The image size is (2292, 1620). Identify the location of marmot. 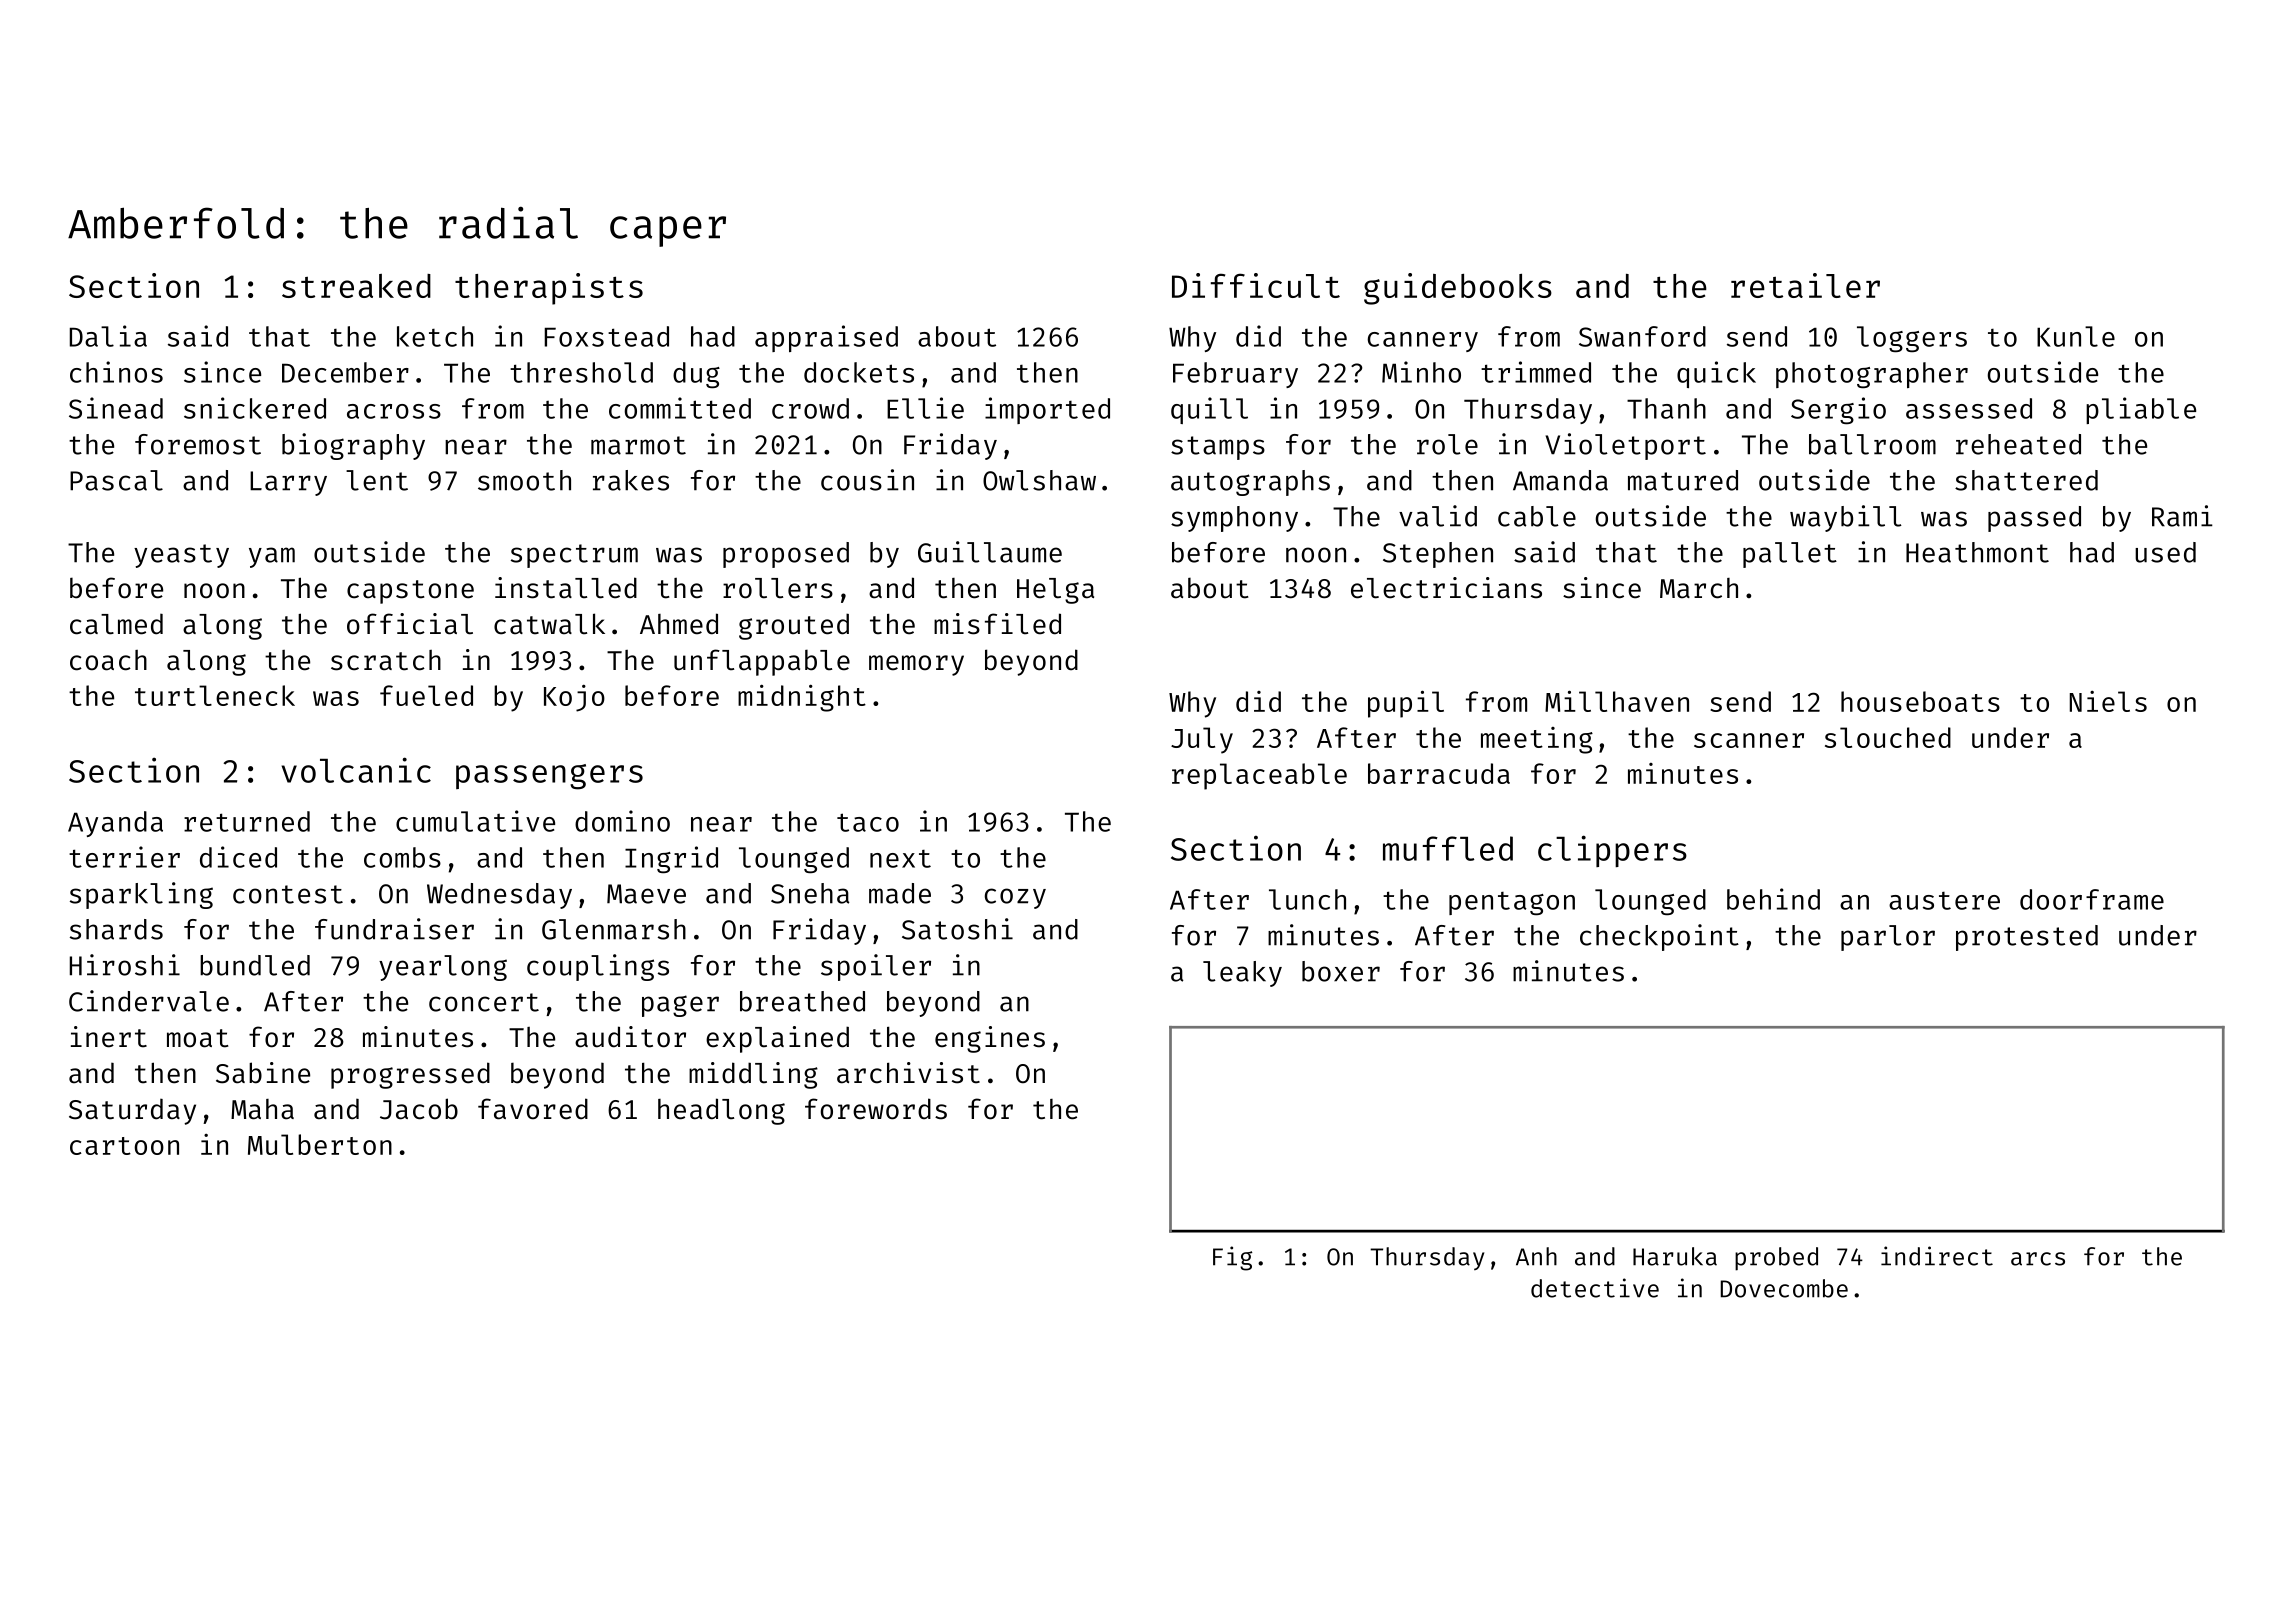
(638, 445).
